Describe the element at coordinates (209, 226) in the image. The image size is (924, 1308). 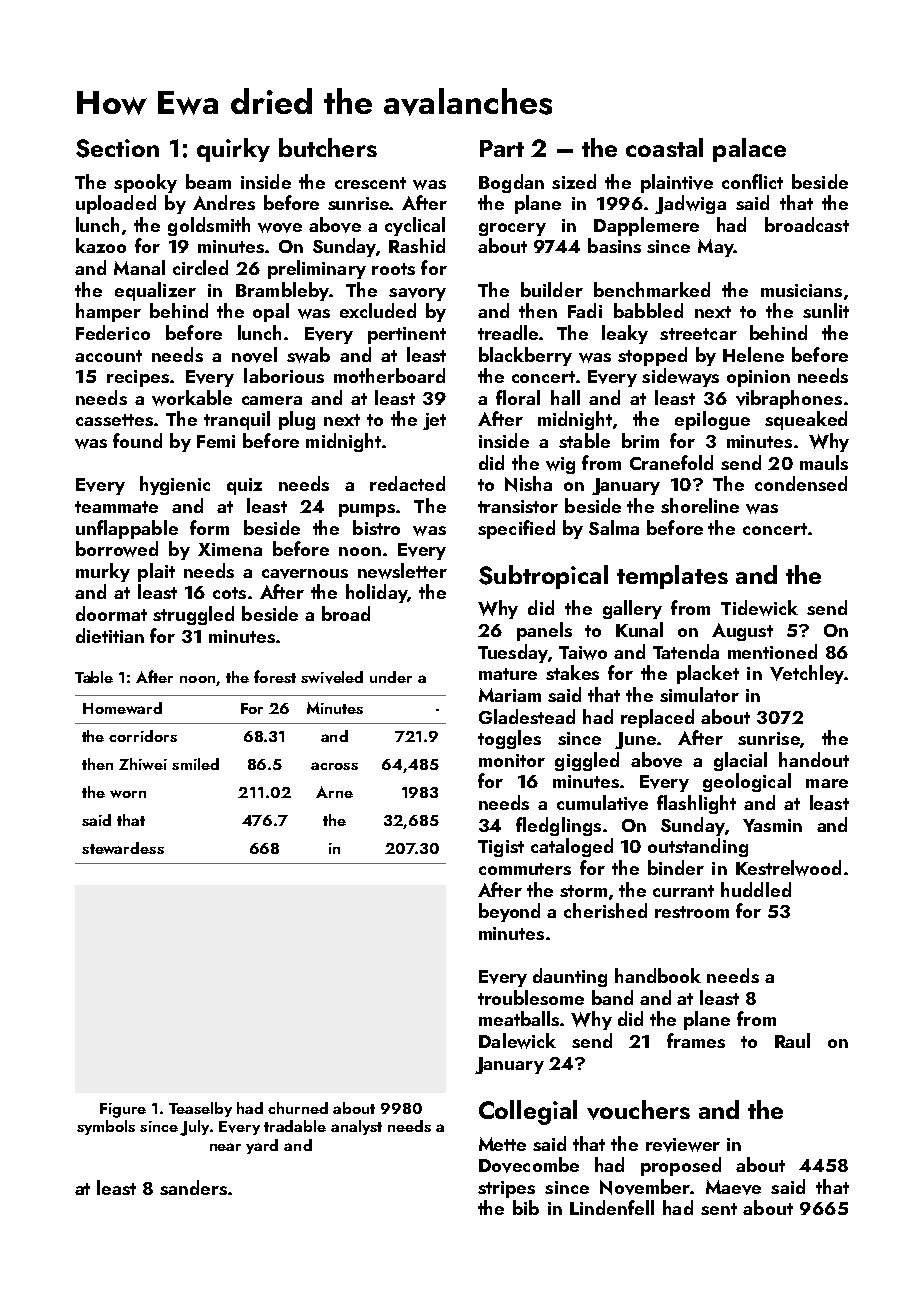
I see `goldsmith` at that location.
